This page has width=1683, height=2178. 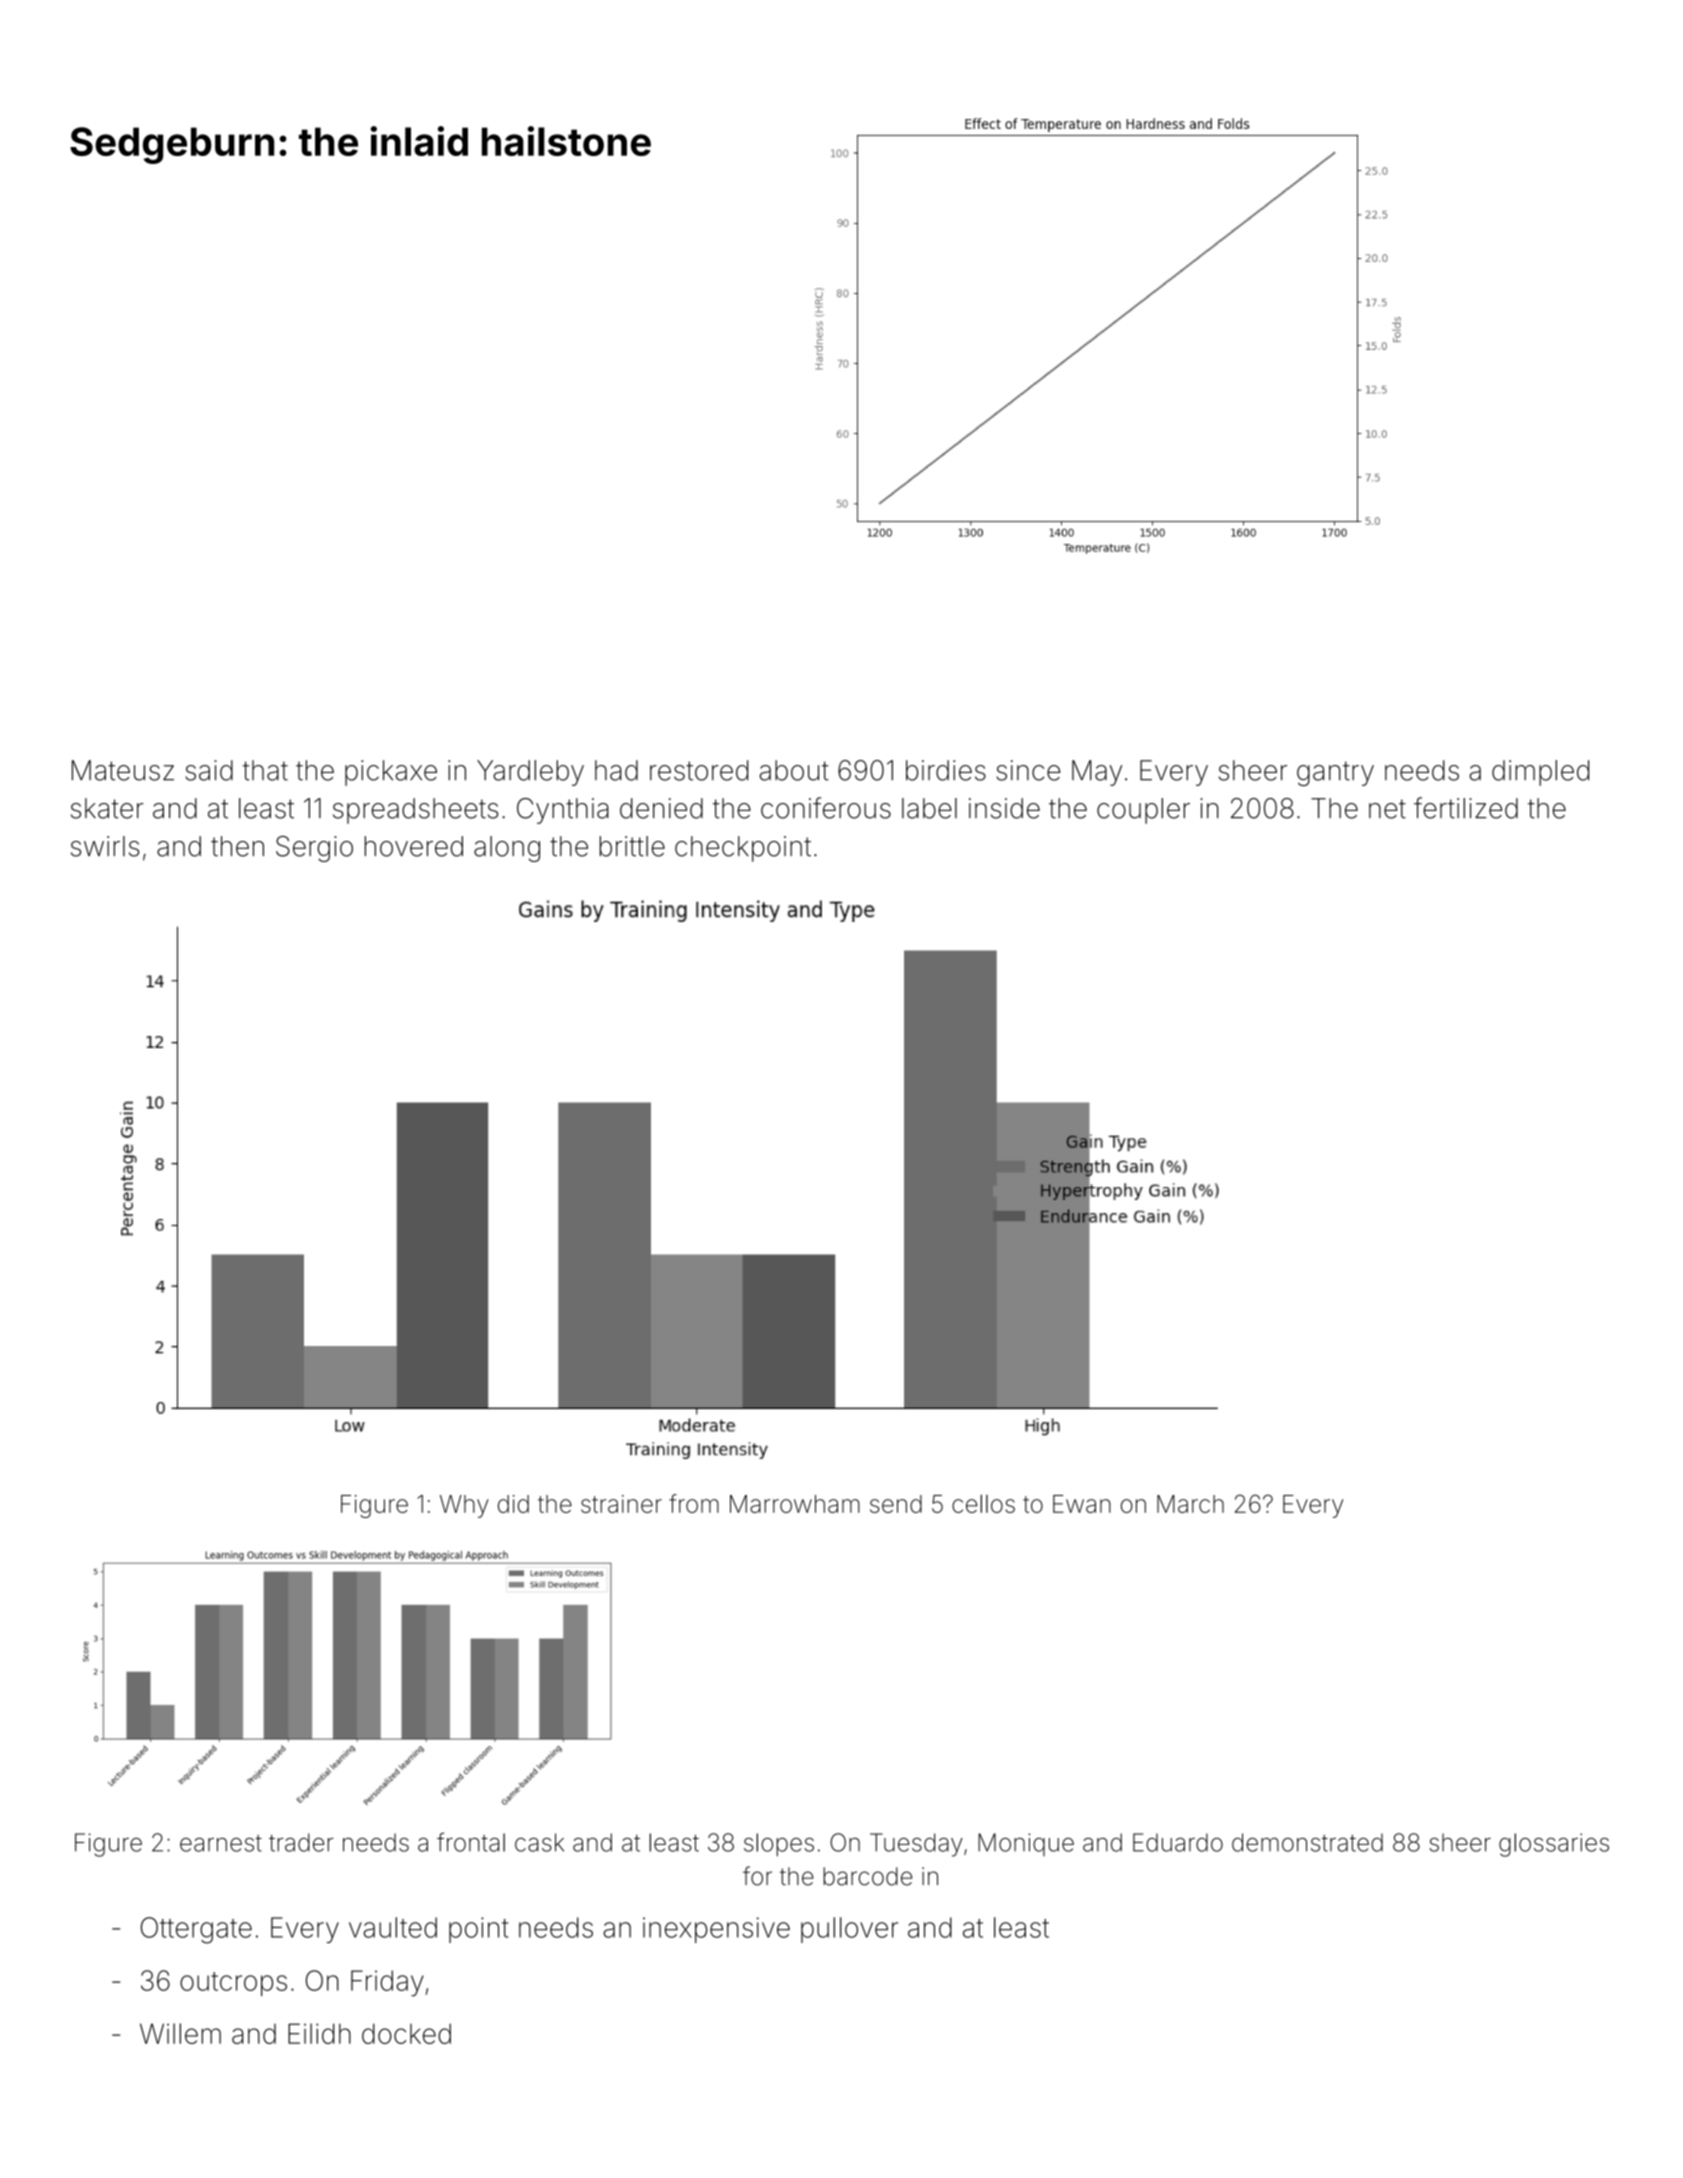 What do you see at coordinates (319, 2033) in the page?
I see `Eilidh` at bounding box center [319, 2033].
